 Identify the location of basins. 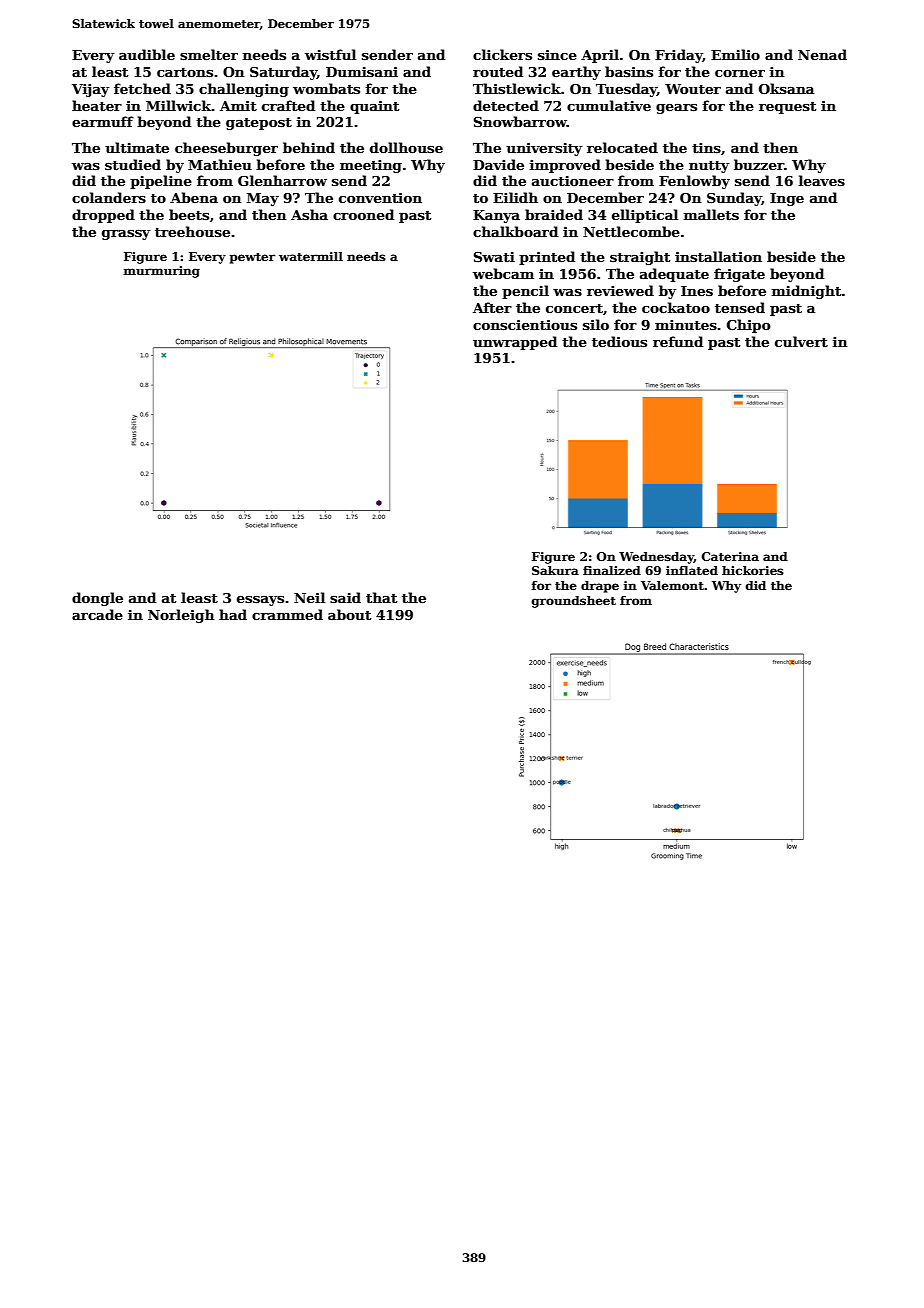
(629, 71).
